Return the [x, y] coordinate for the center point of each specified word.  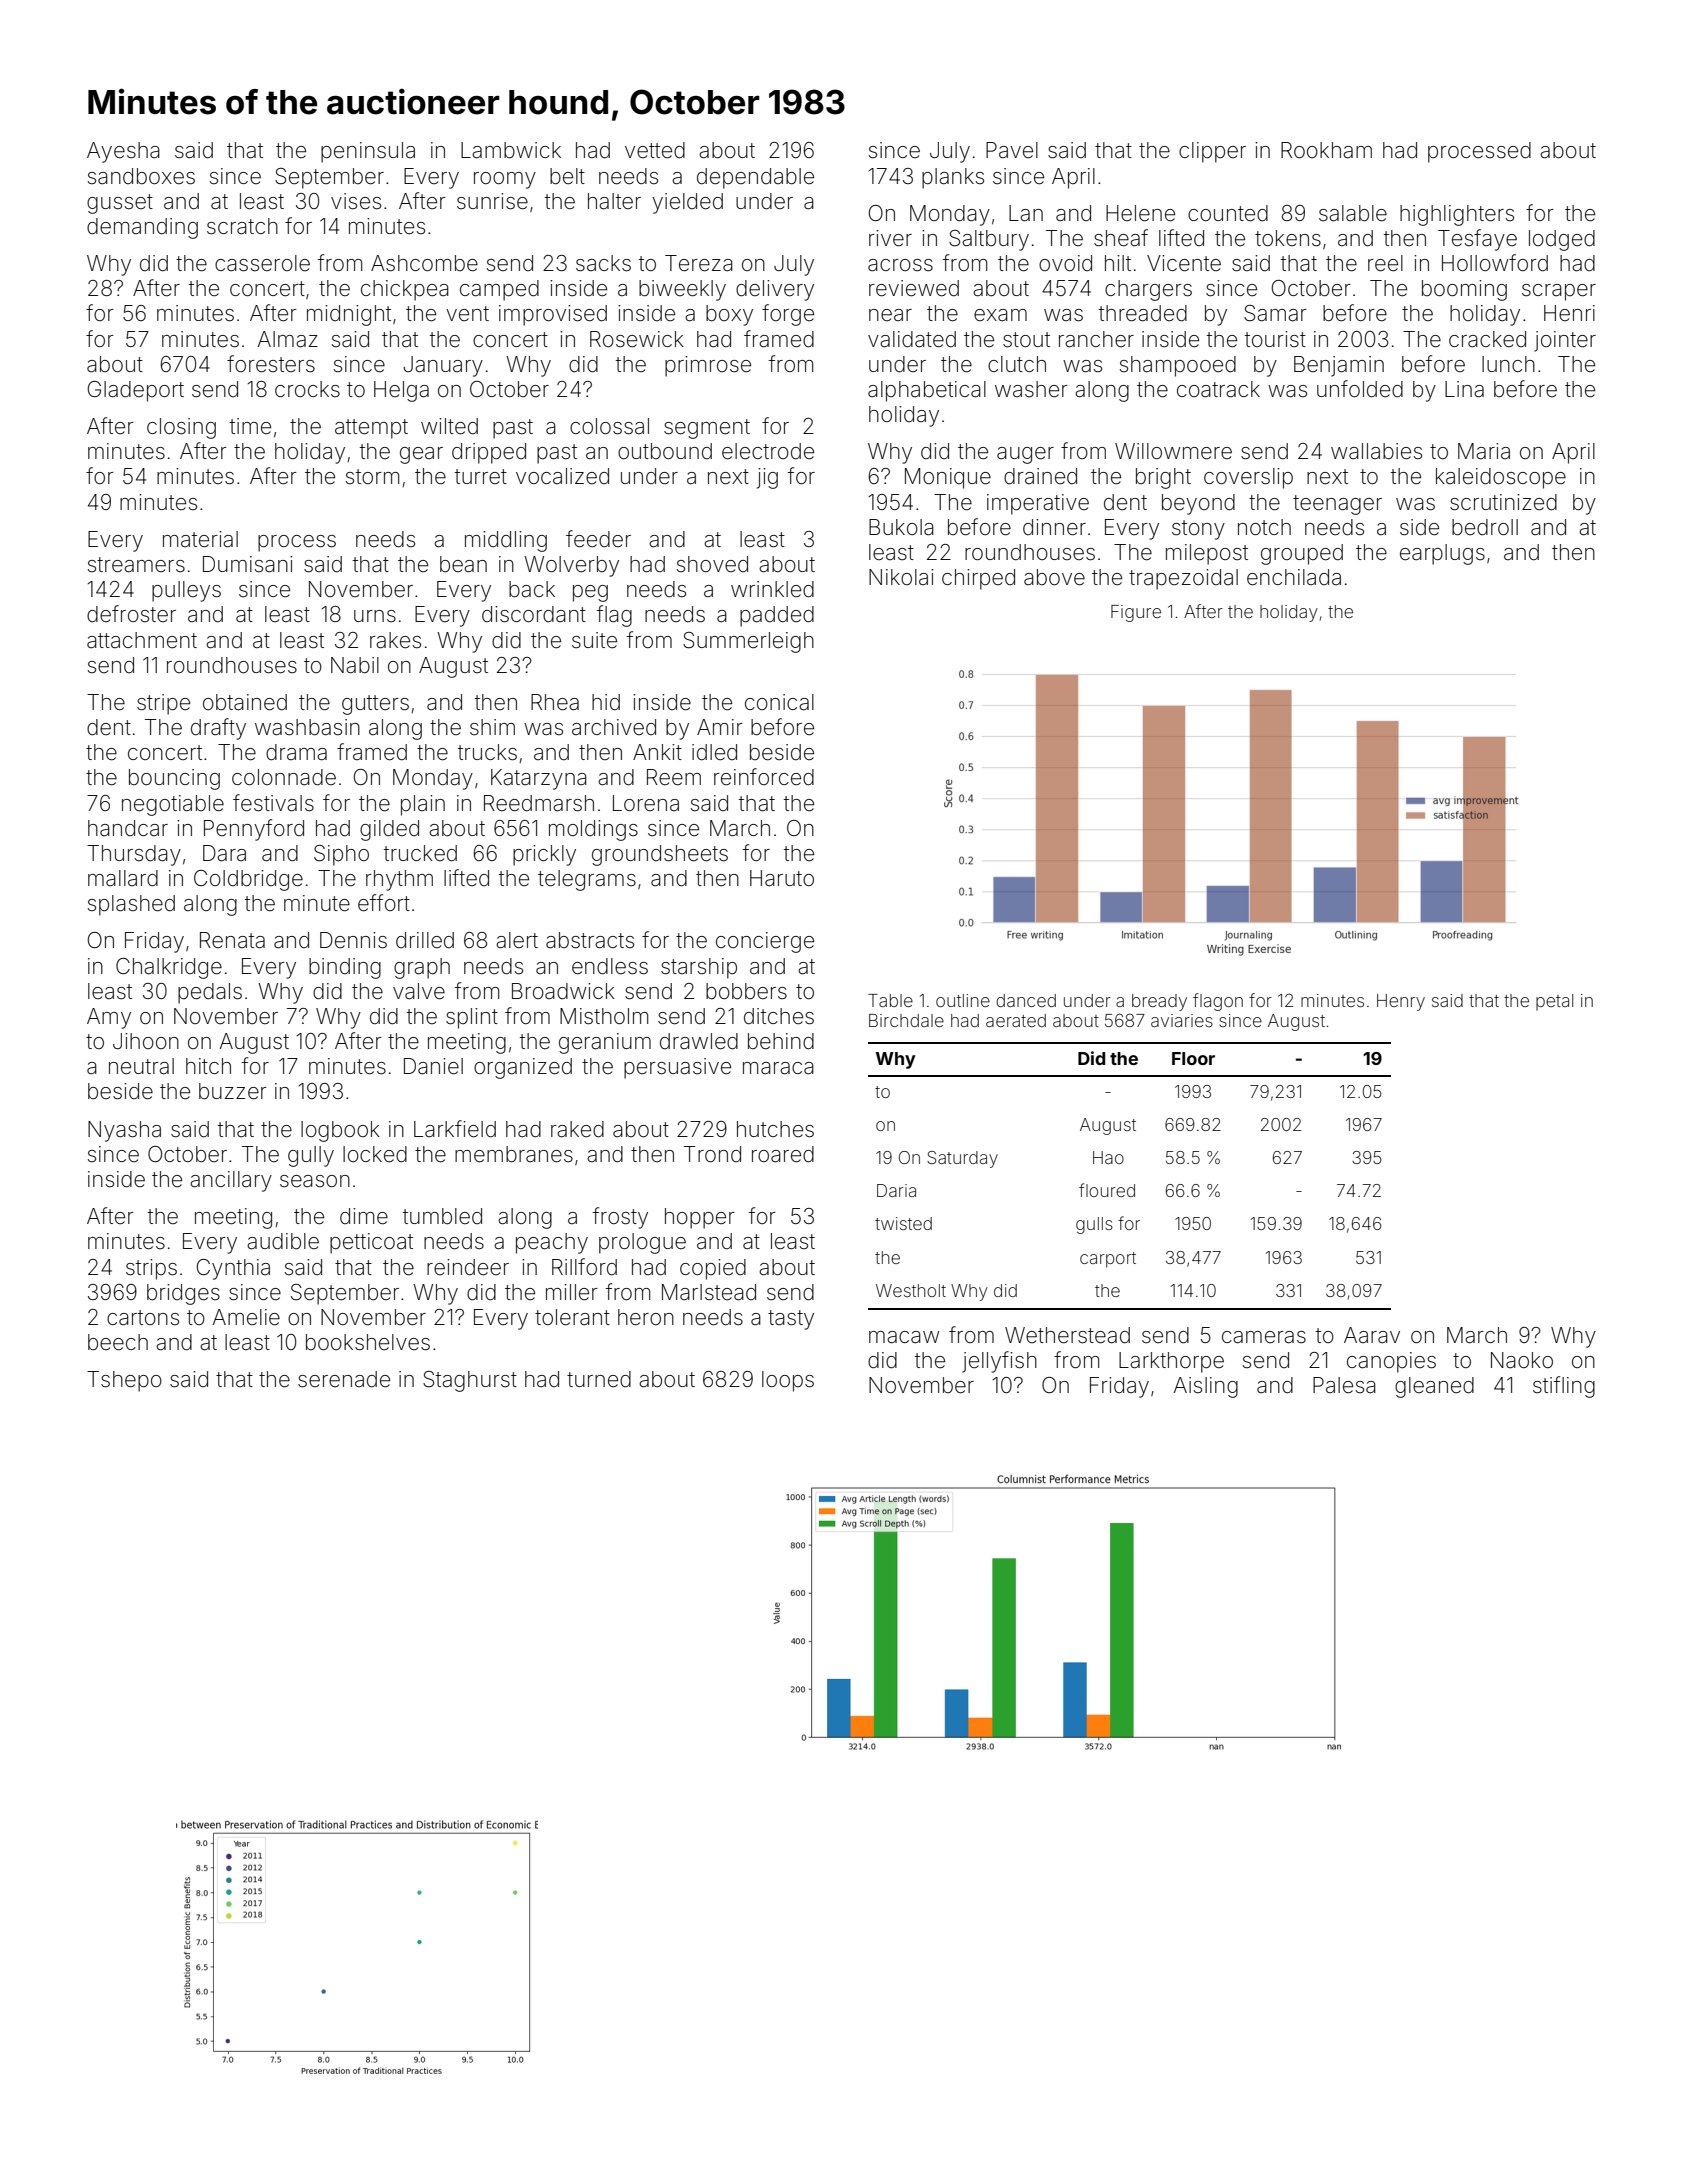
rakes [395, 640]
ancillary [231, 1181]
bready [1159, 1002]
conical [779, 702]
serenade [344, 1379]
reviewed [914, 288]
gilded [389, 830]
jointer [1565, 341]
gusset [120, 204]
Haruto [782, 878]
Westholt [911, 1290]
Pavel [1012, 150]
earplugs [1442, 554]
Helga [401, 391]
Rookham [1326, 150]
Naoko [1522, 1360]
